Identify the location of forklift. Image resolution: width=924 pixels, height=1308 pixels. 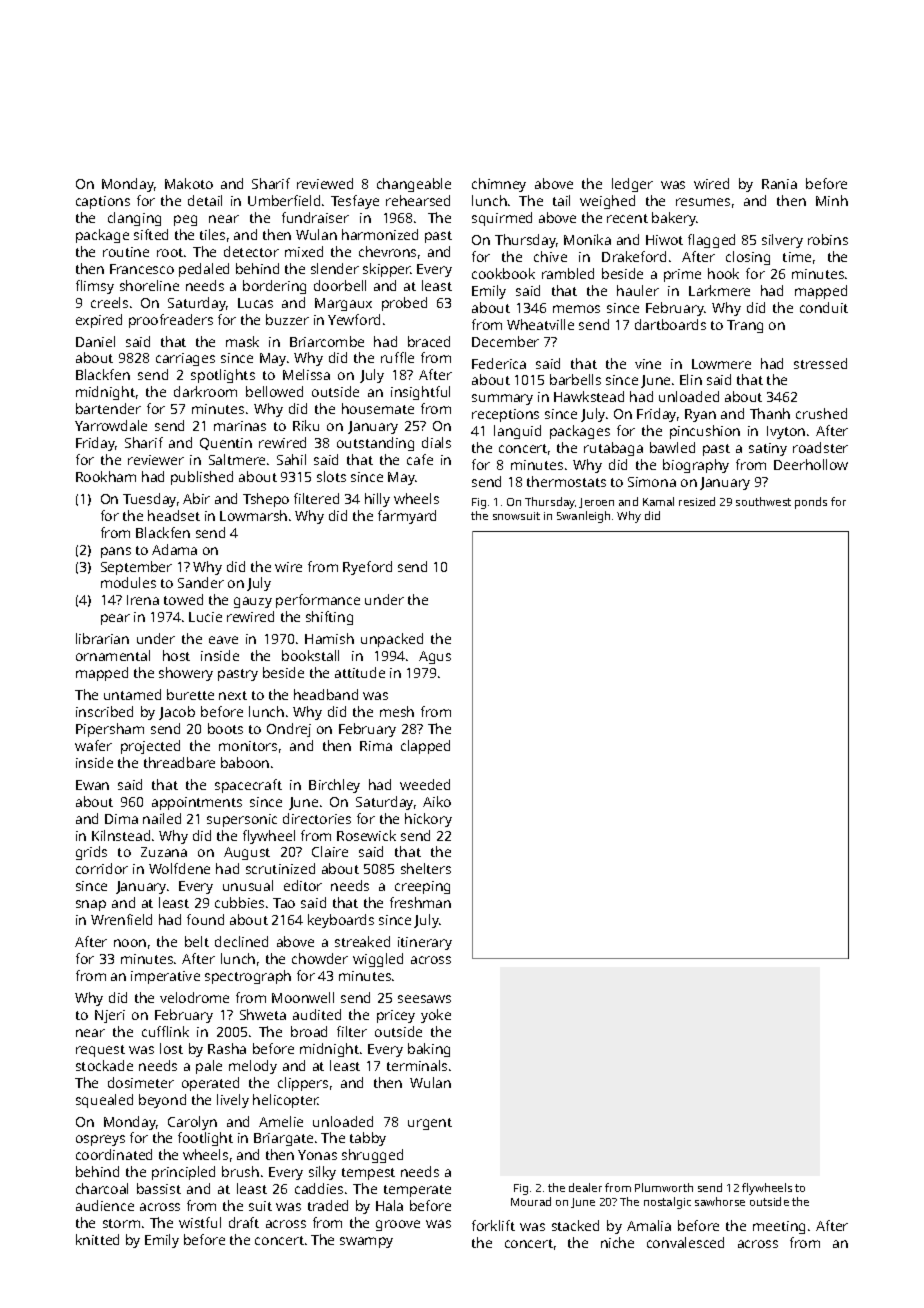
(493, 1225).
